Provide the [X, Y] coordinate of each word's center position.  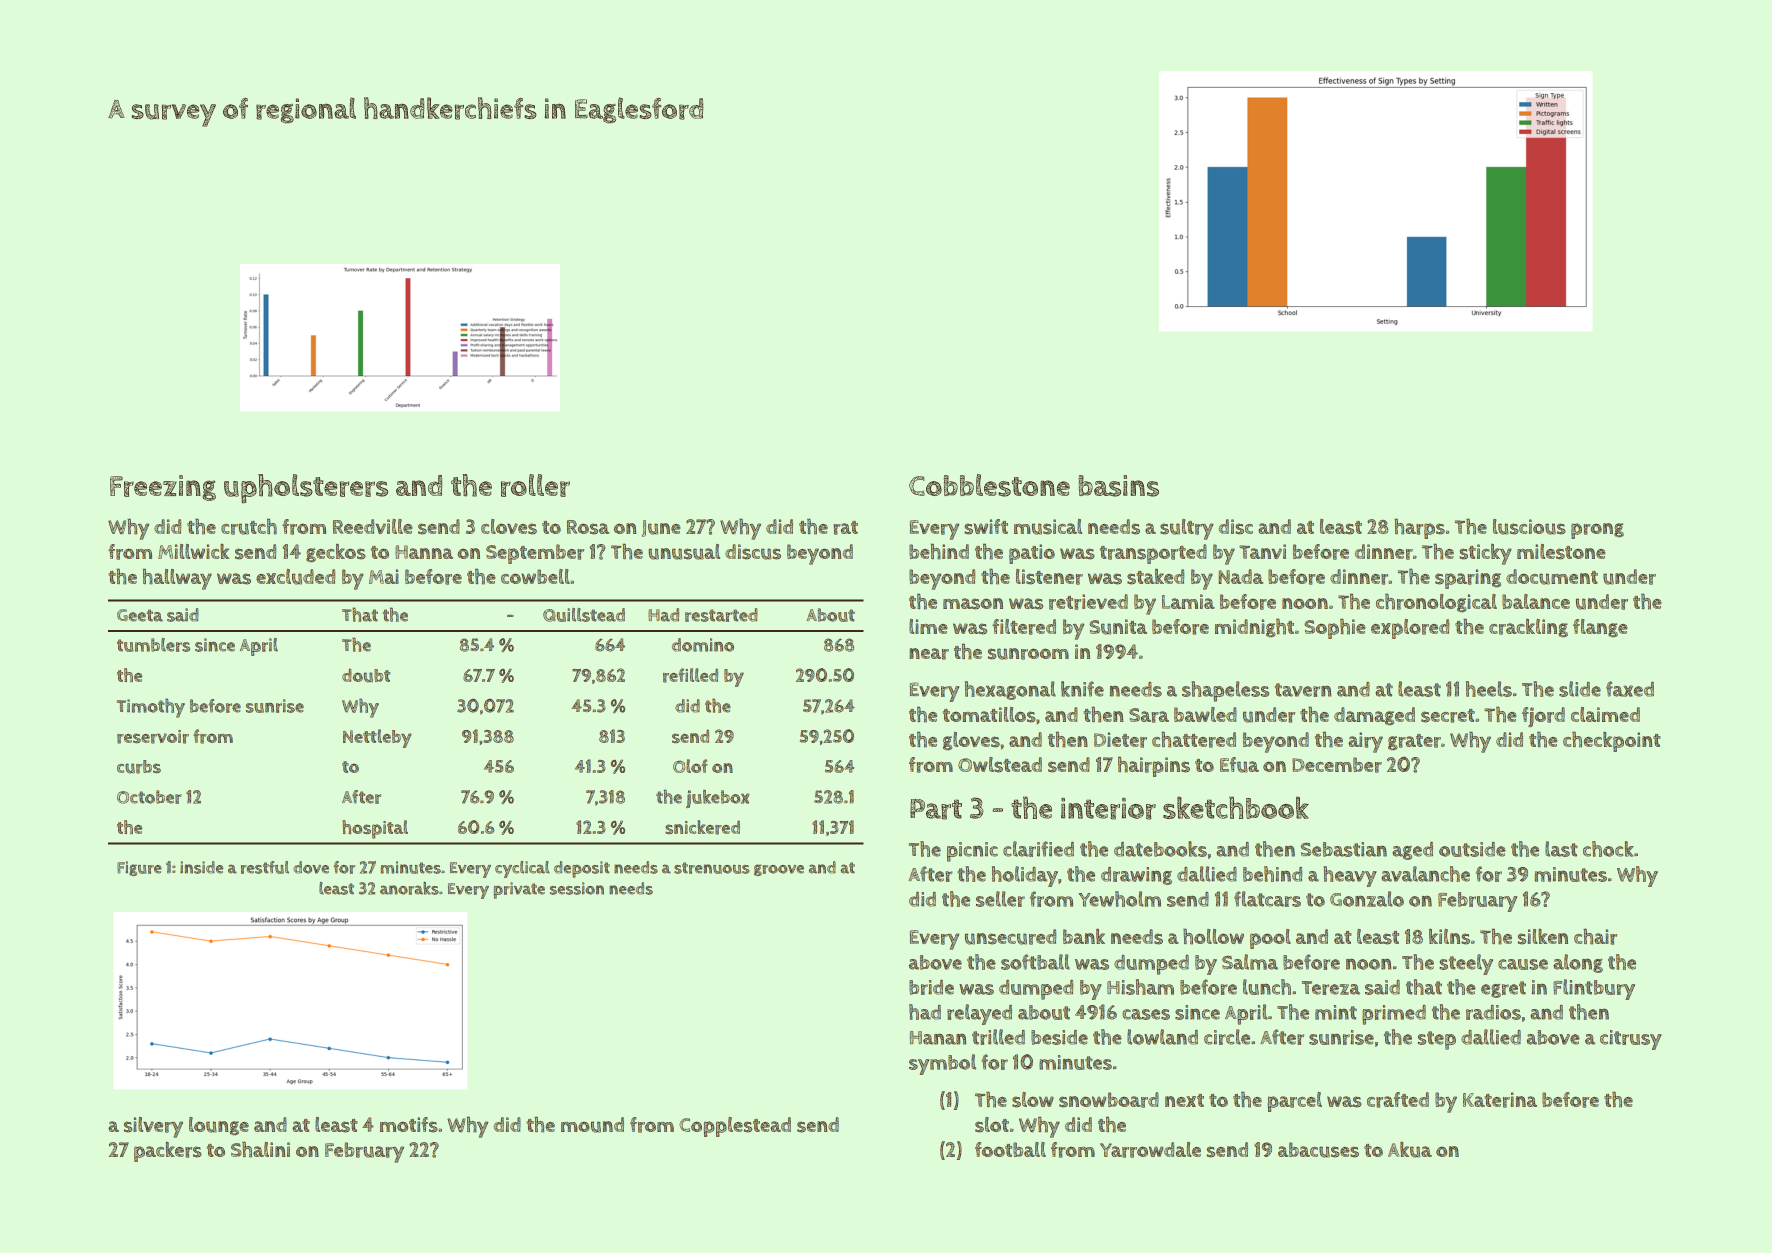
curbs [139, 767]
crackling [1528, 628]
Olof [690, 766]
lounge [219, 1126]
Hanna [424, 552]
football [1010, 1149]
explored [1410, 629]
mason [973, 604]
